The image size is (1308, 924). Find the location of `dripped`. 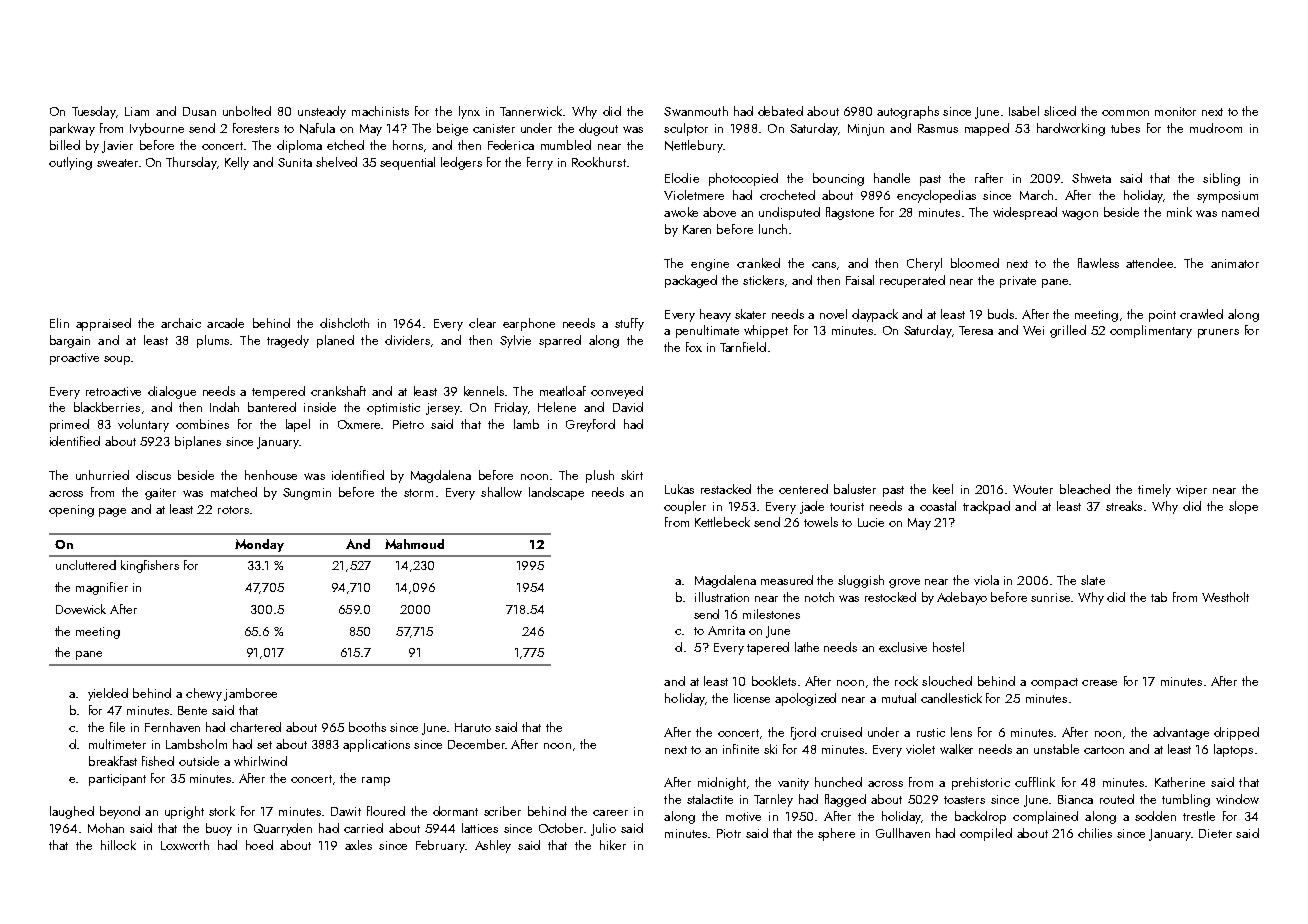

dripped is located at coordinates (1236, 733).
